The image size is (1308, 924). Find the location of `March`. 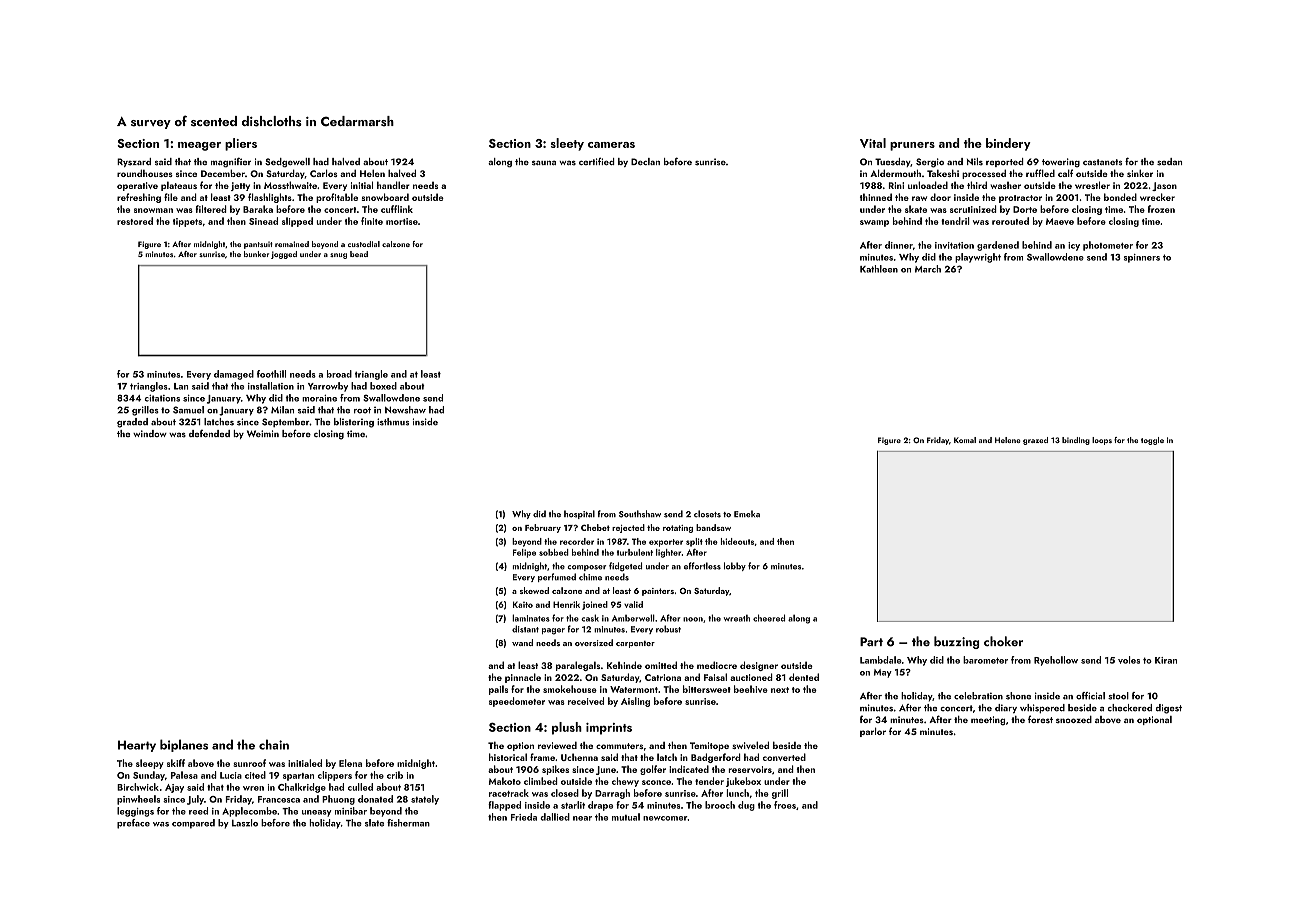

March is located at coordinates (928, 269).
